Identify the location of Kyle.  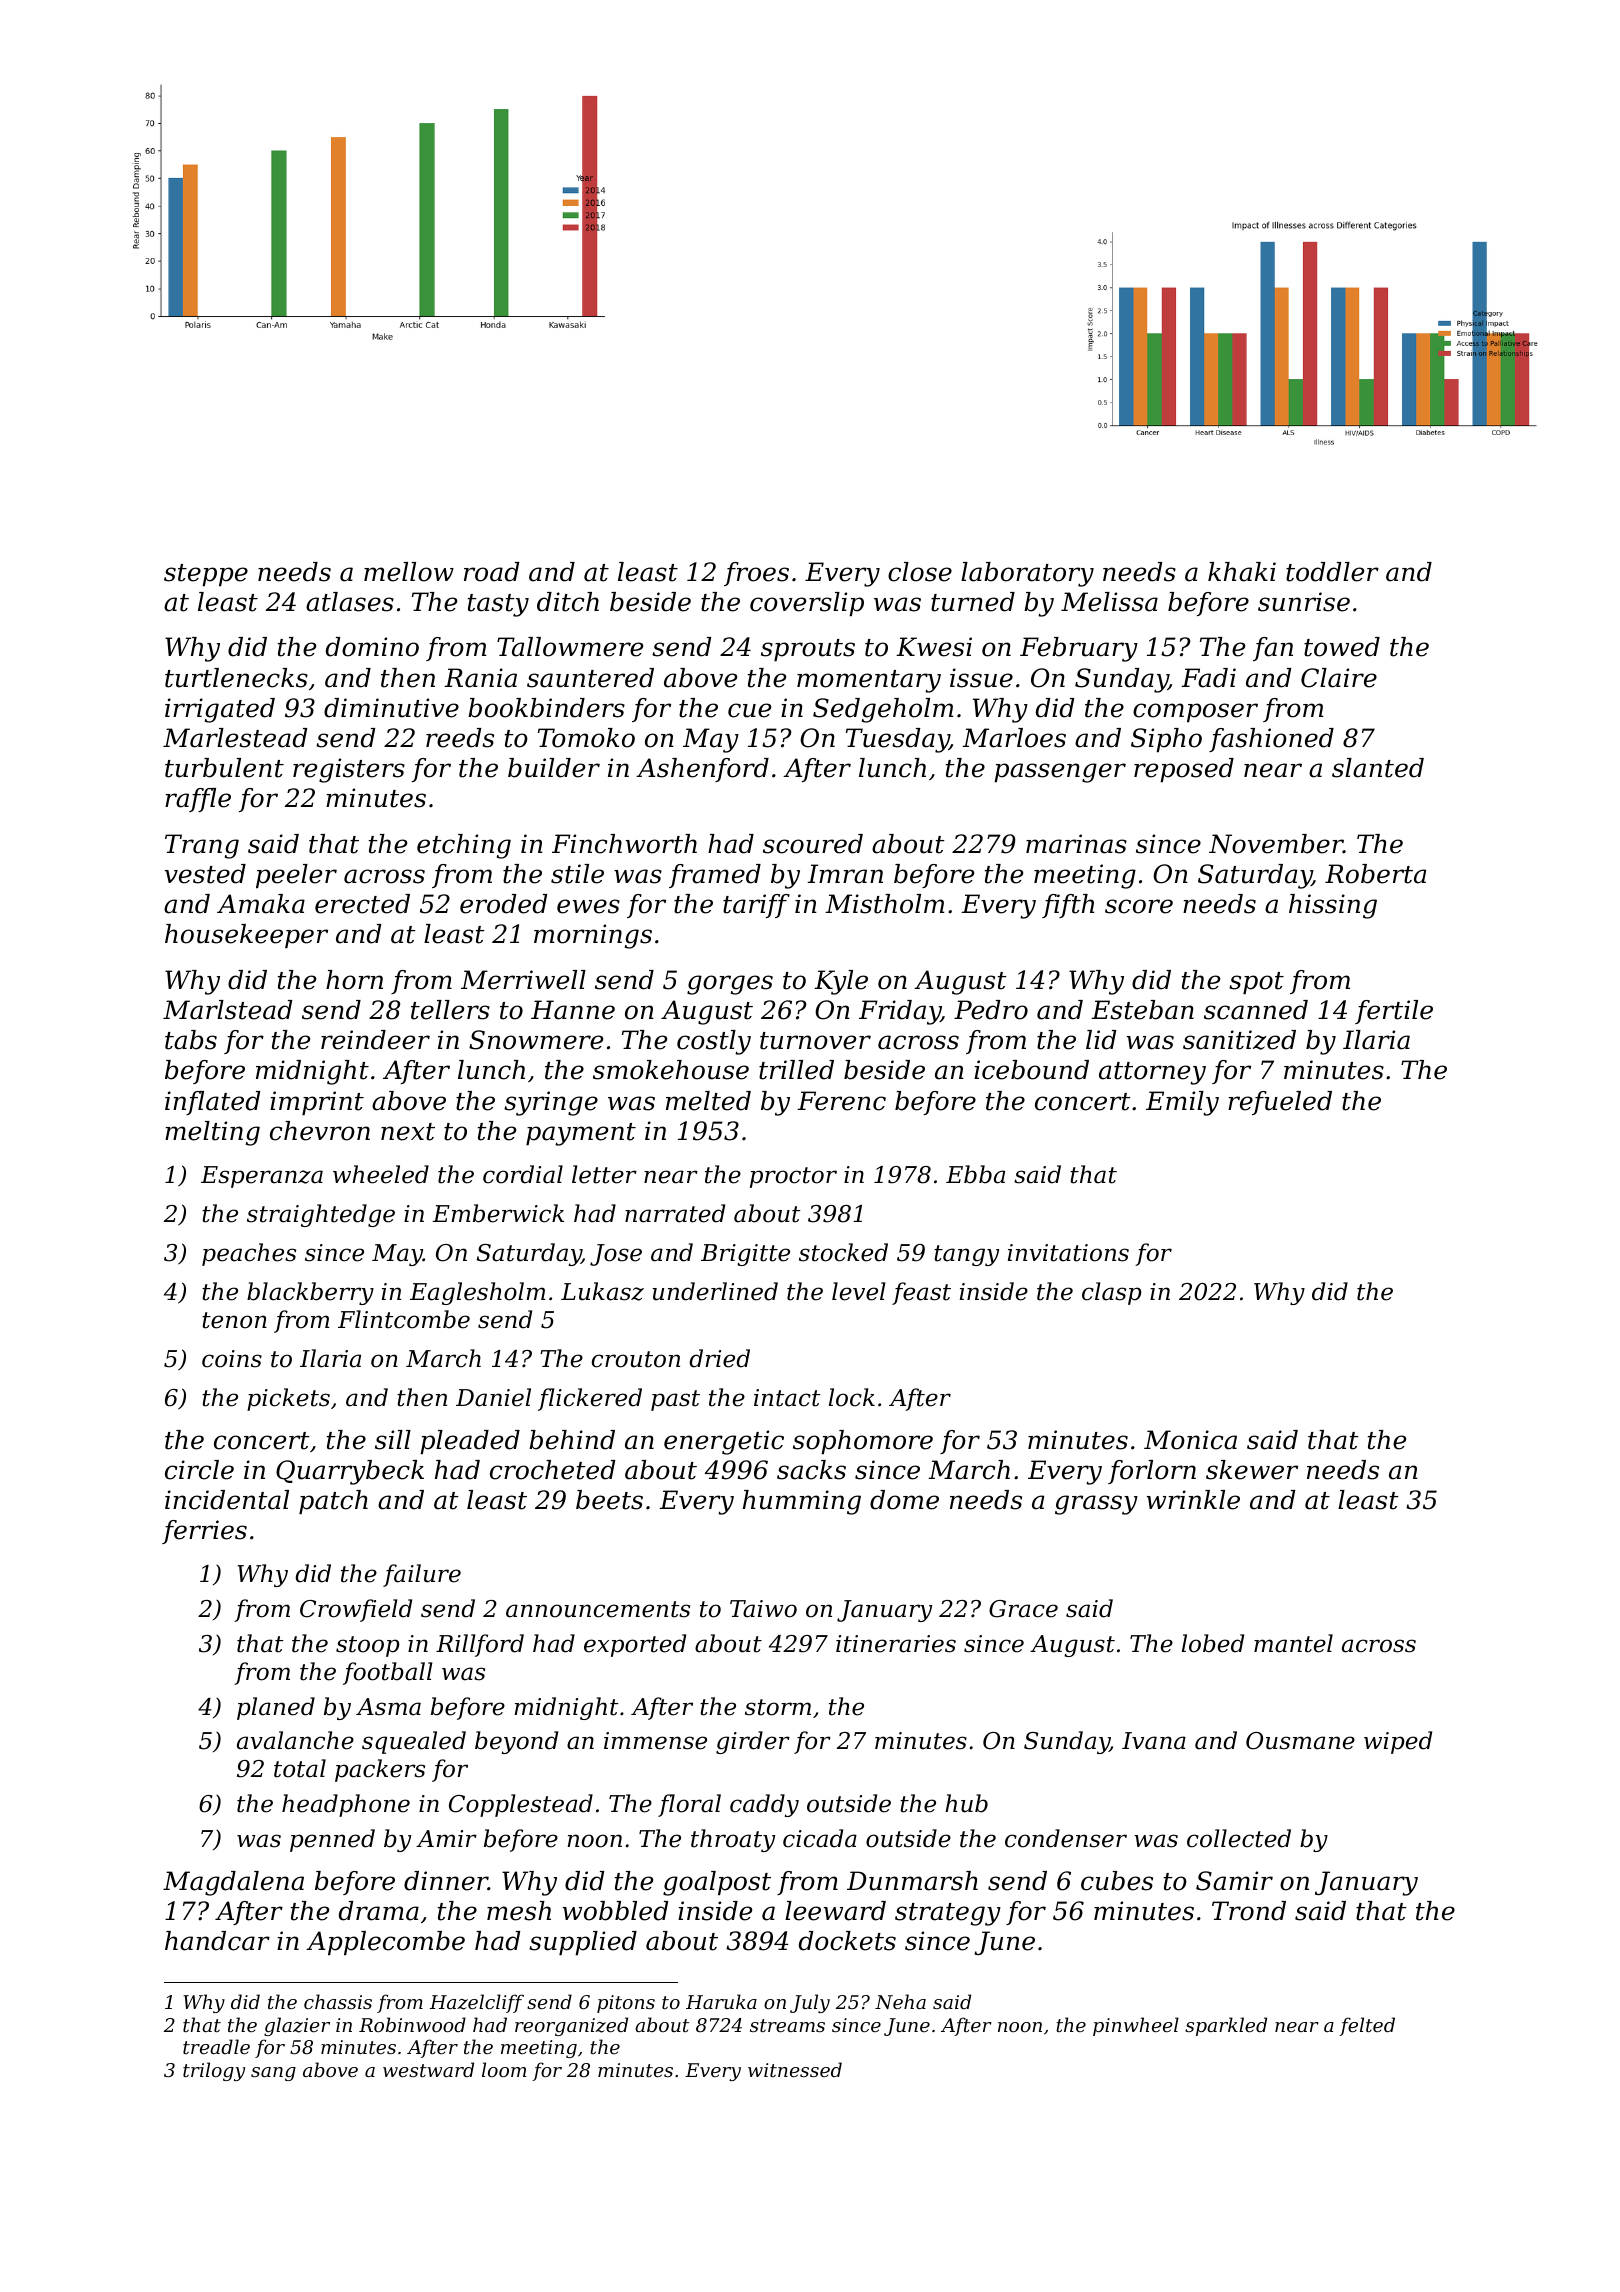
(841, 982).
